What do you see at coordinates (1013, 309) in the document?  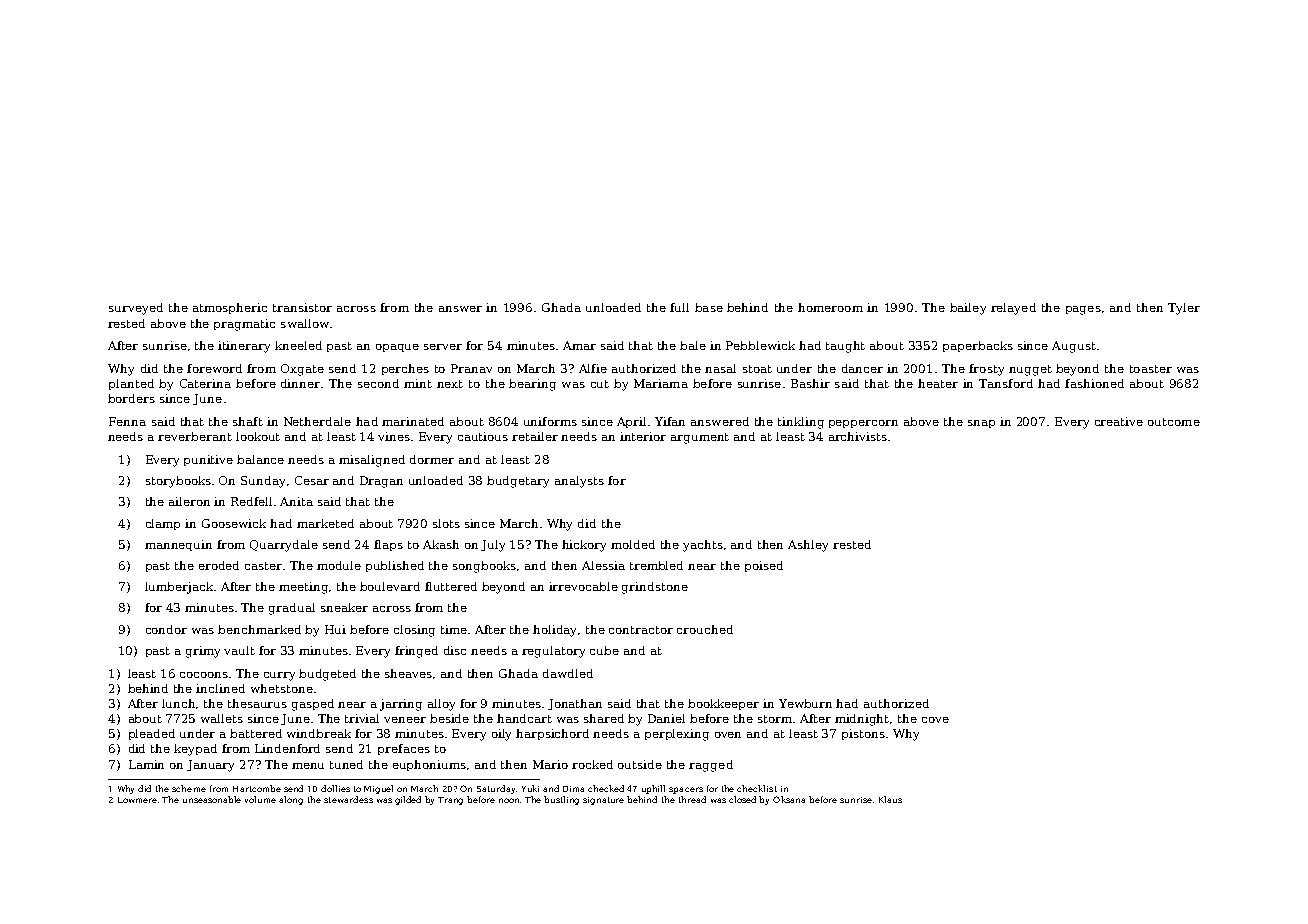 I see `relayed` at bounding box center [1013, 309].
